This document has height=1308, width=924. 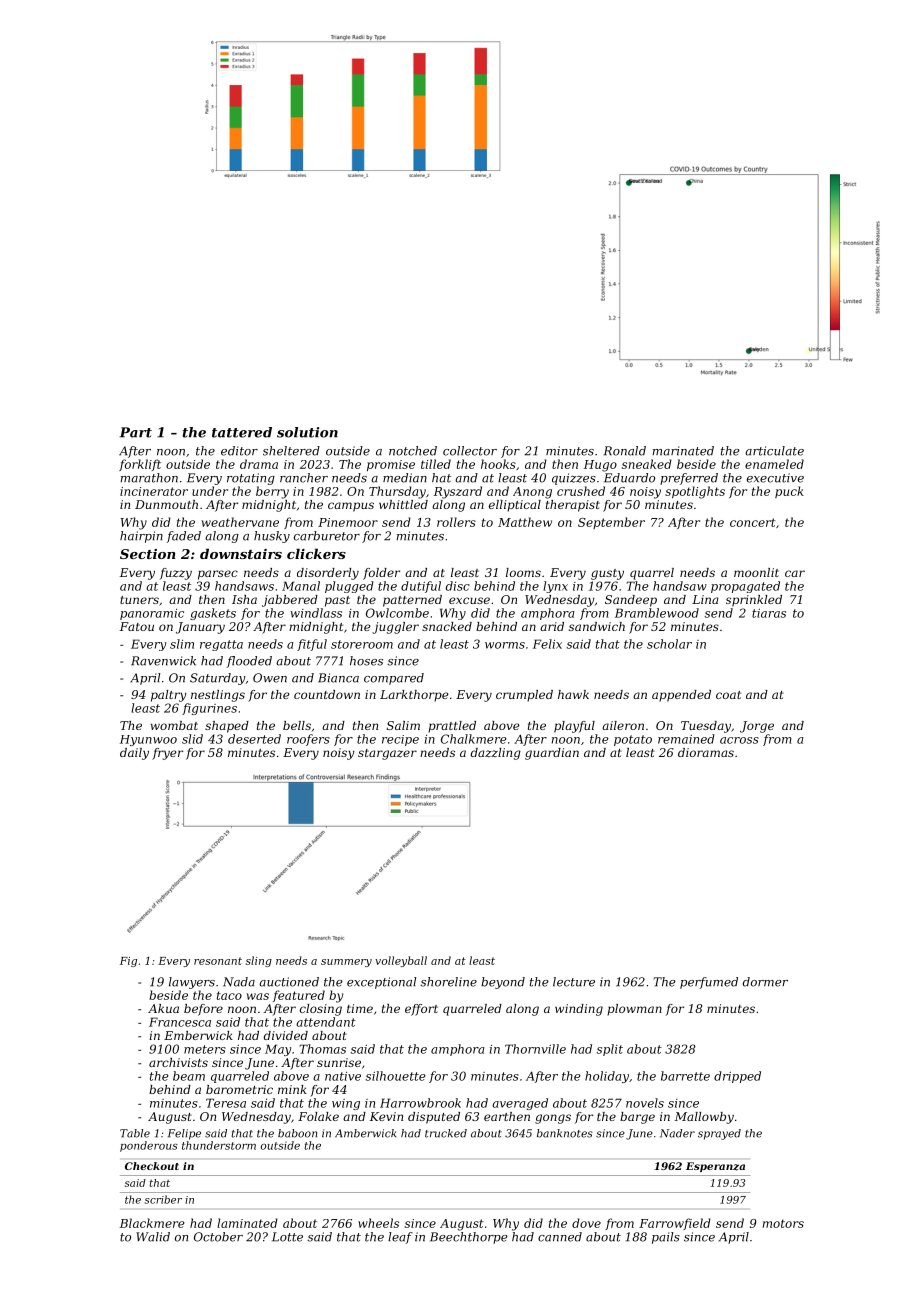 I want to click on pails, so click(x=666, y=1238).
